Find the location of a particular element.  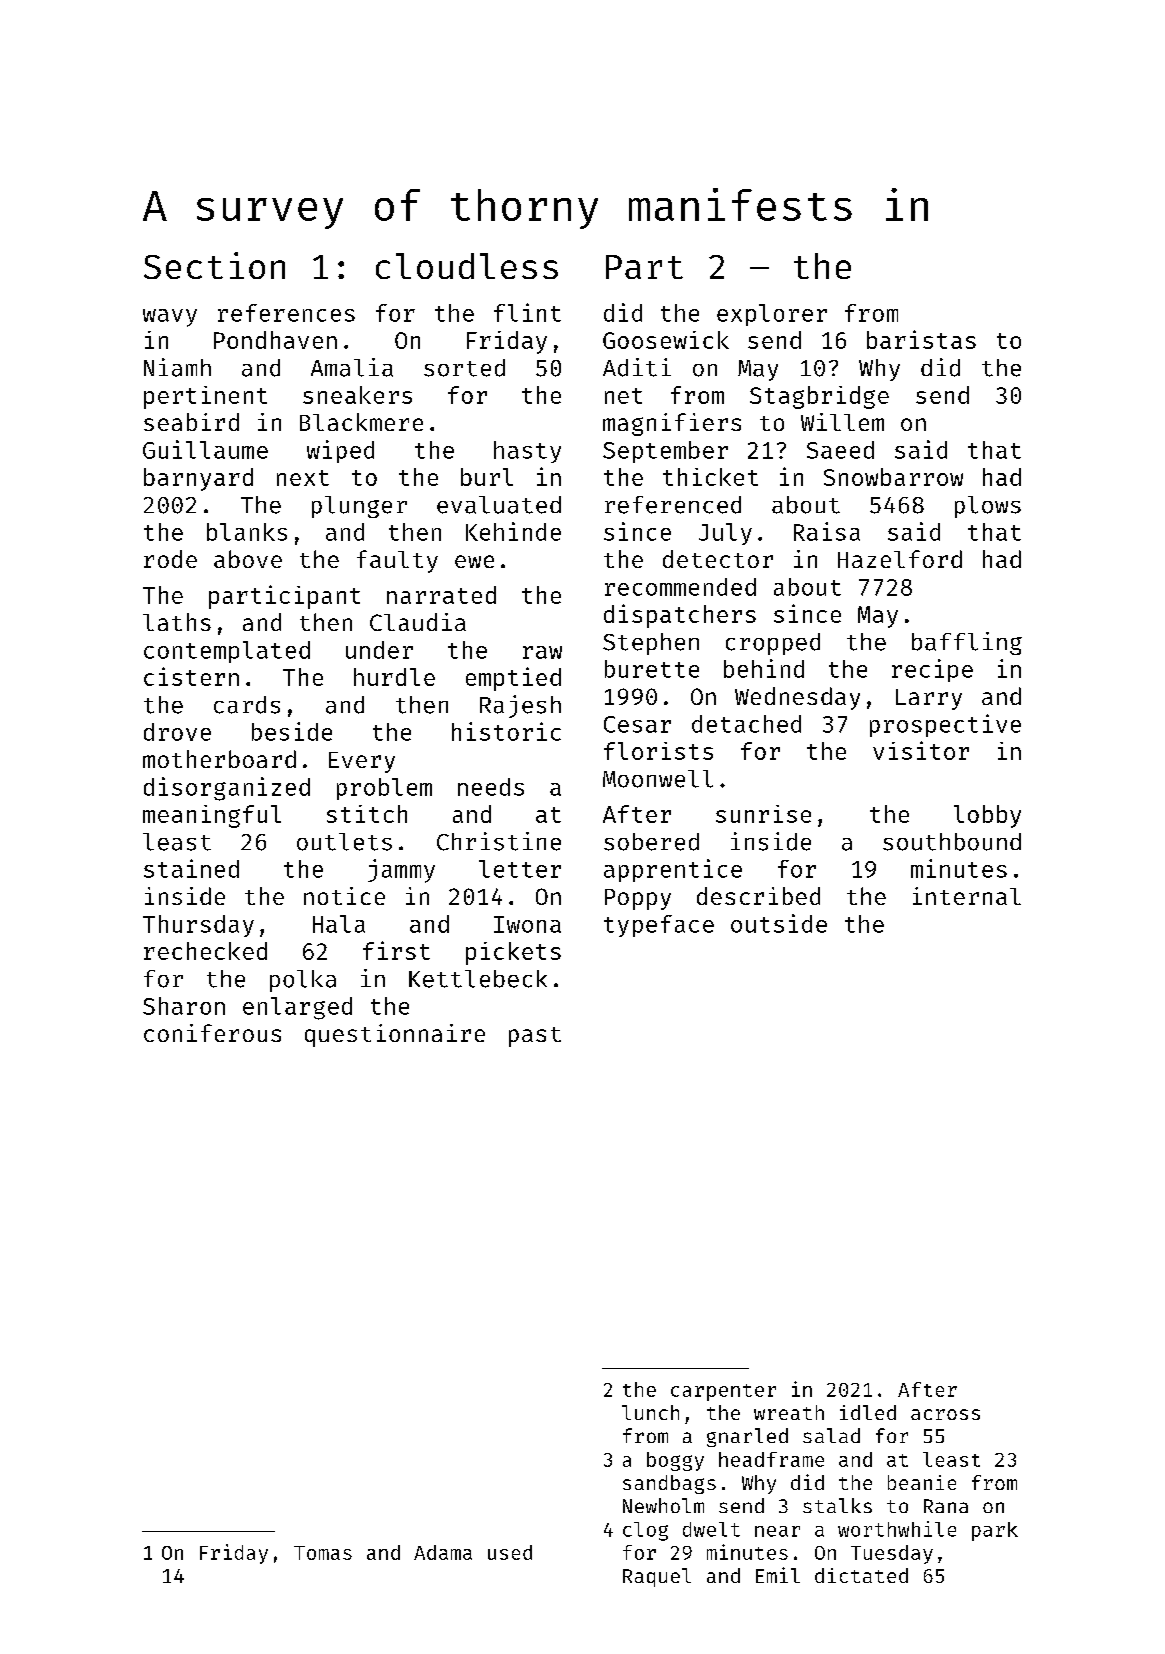

park is located at coordinates (995, 1531).
